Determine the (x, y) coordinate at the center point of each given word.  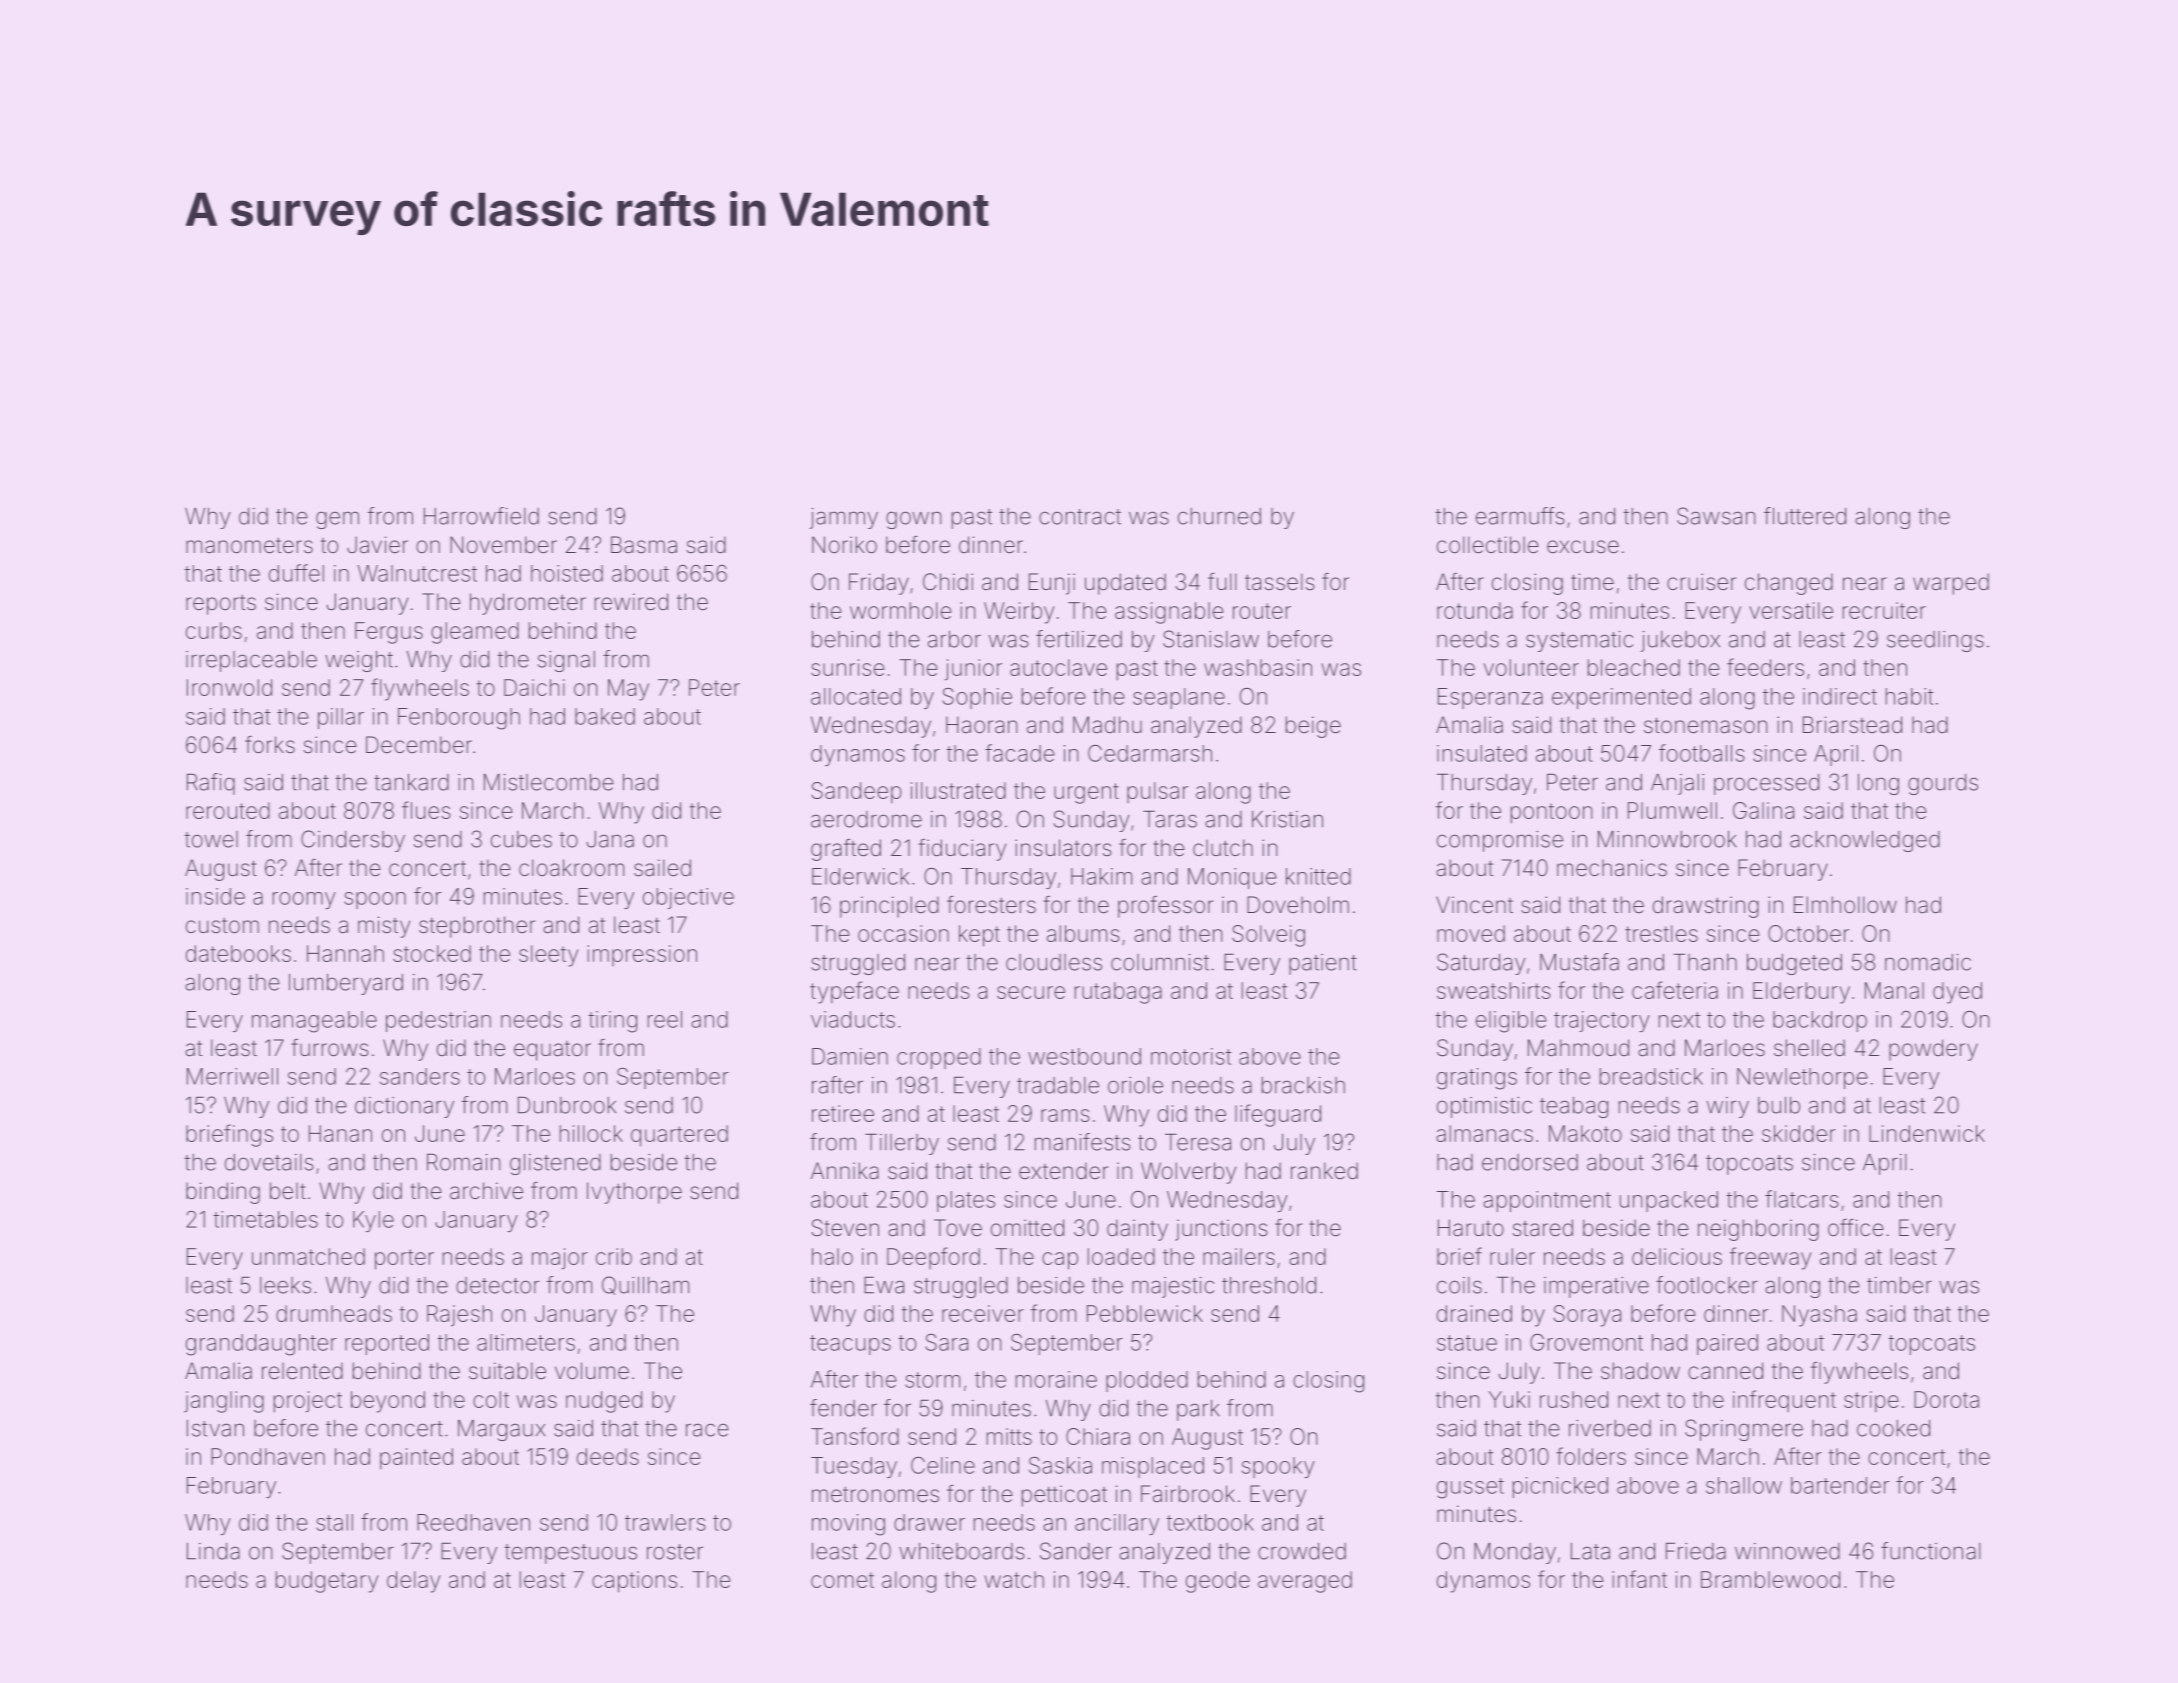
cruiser (1701, 582)
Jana (610, 839)
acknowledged (1865, 841)
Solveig (1268, 936)
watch (1014, 1579)
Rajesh (459, 1316)
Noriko (844, 545)
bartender (1840, 1485)
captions (634, 1582)
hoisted (567, 573)
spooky (1278, 1467)
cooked (1893, 1428)
